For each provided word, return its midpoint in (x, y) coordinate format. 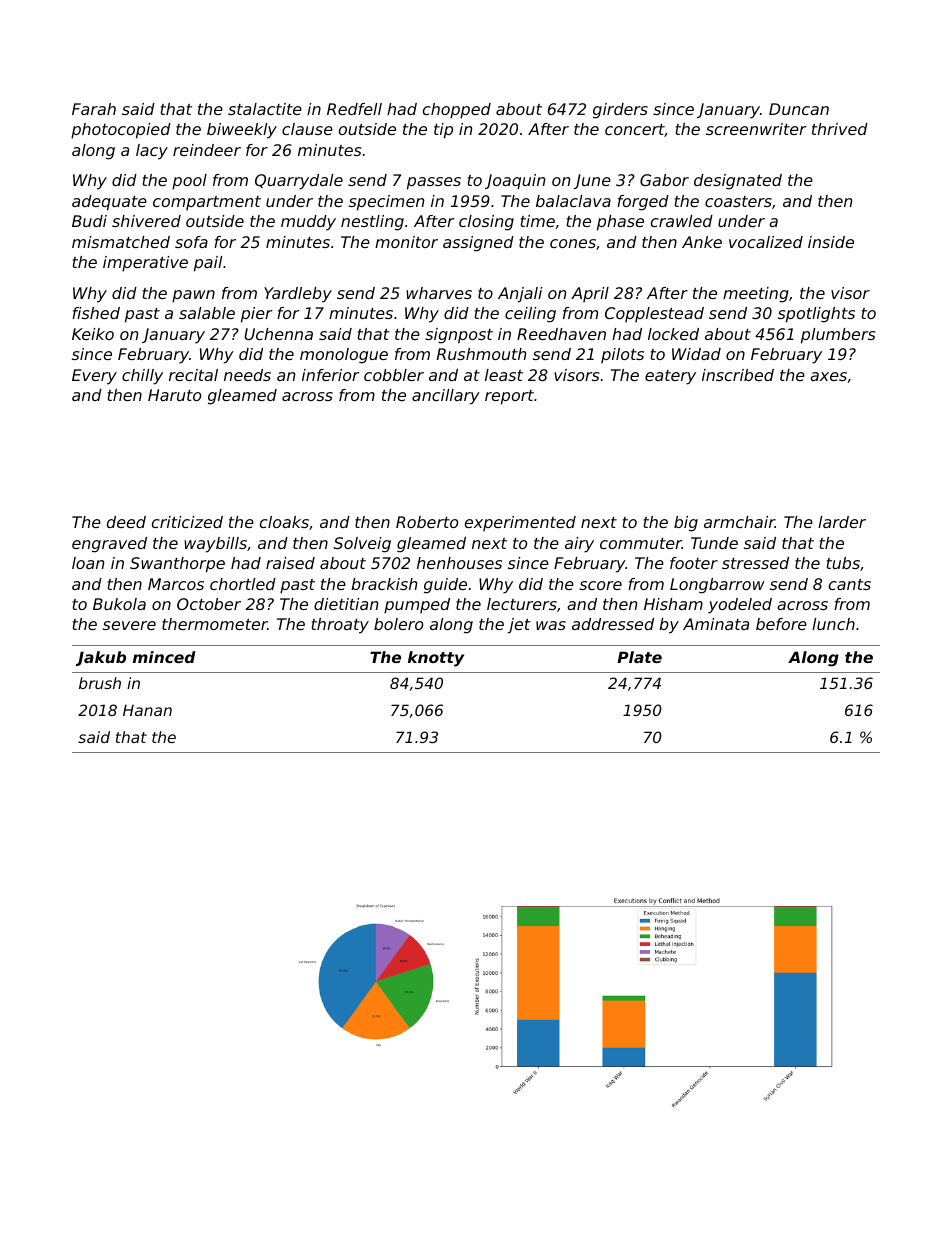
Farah (94, 109)
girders (620, 111)
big (686, 524)
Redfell (354, 109)
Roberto (427, 522)
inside (831, 242)
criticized (187, 522)
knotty (436, 659)
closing (486, 223)
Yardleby (298, 295)
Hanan (147, 710)
